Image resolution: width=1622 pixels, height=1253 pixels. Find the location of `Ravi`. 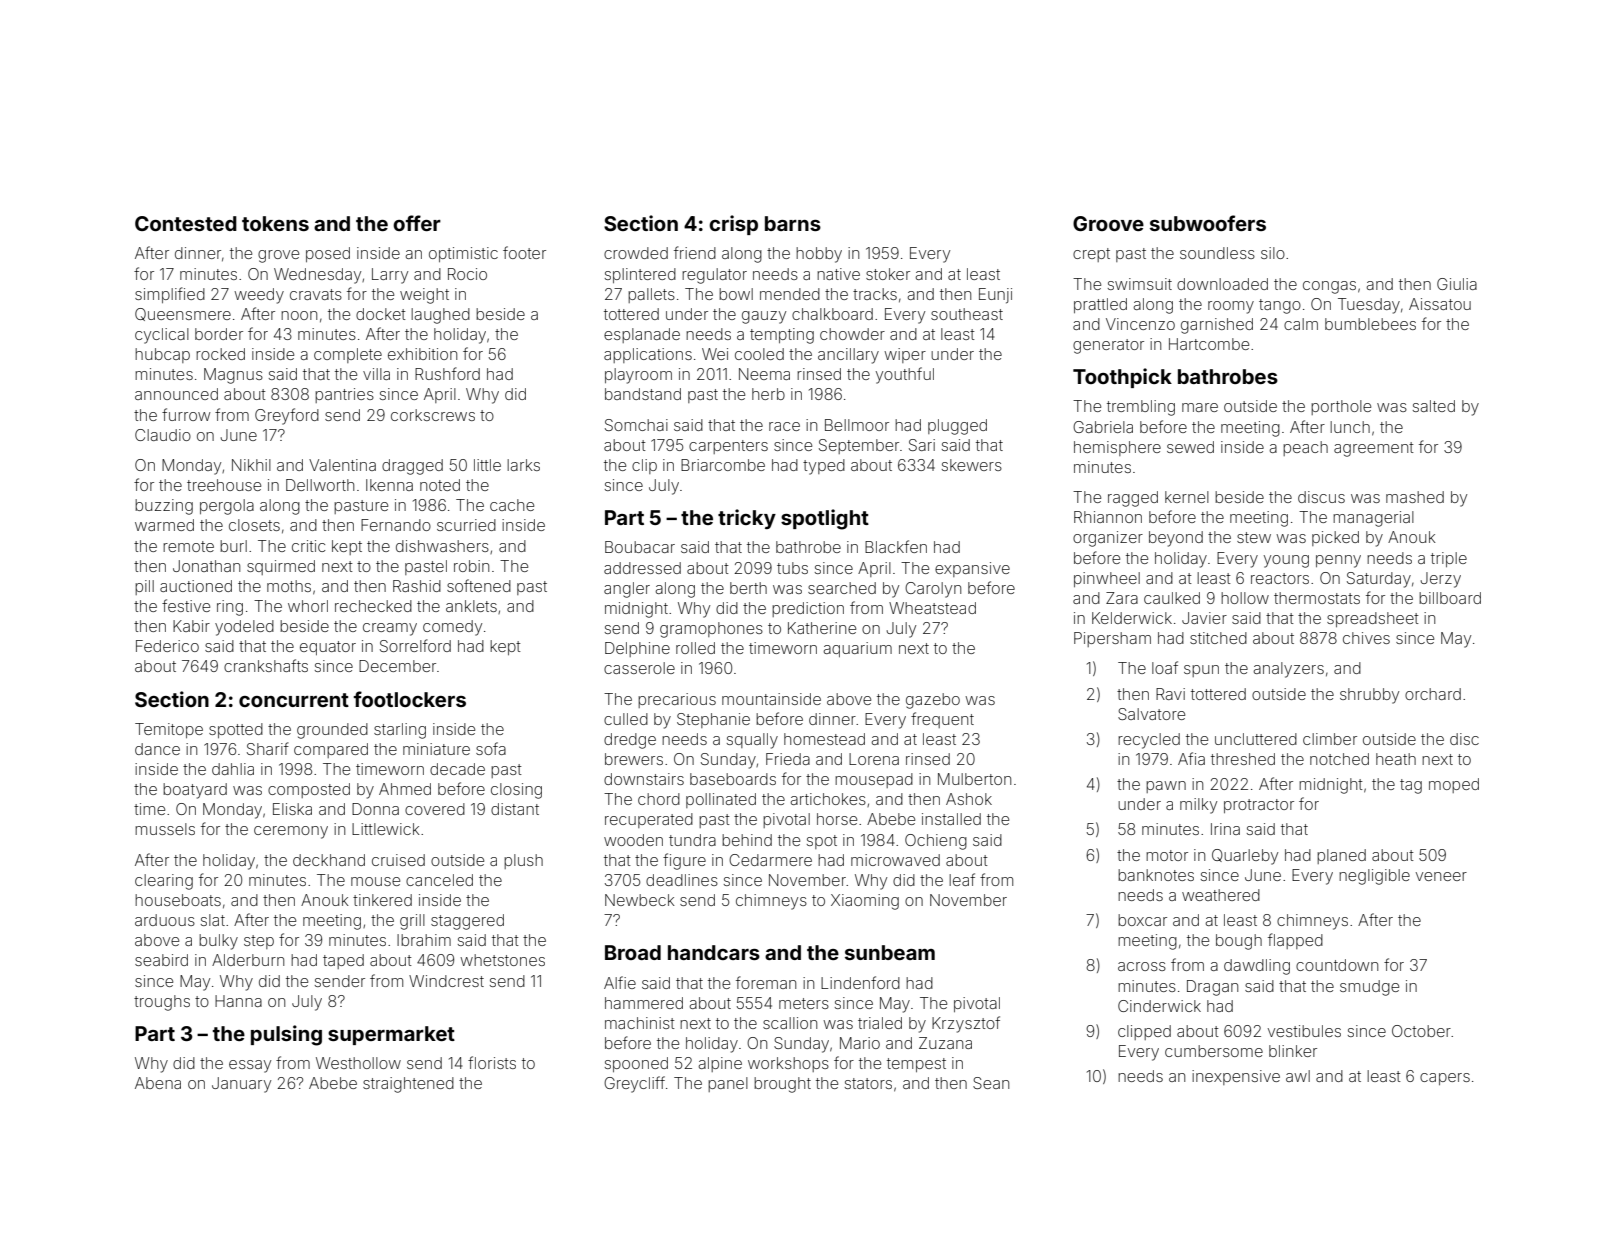

Ravi is located at coordinates (1170, 694).
